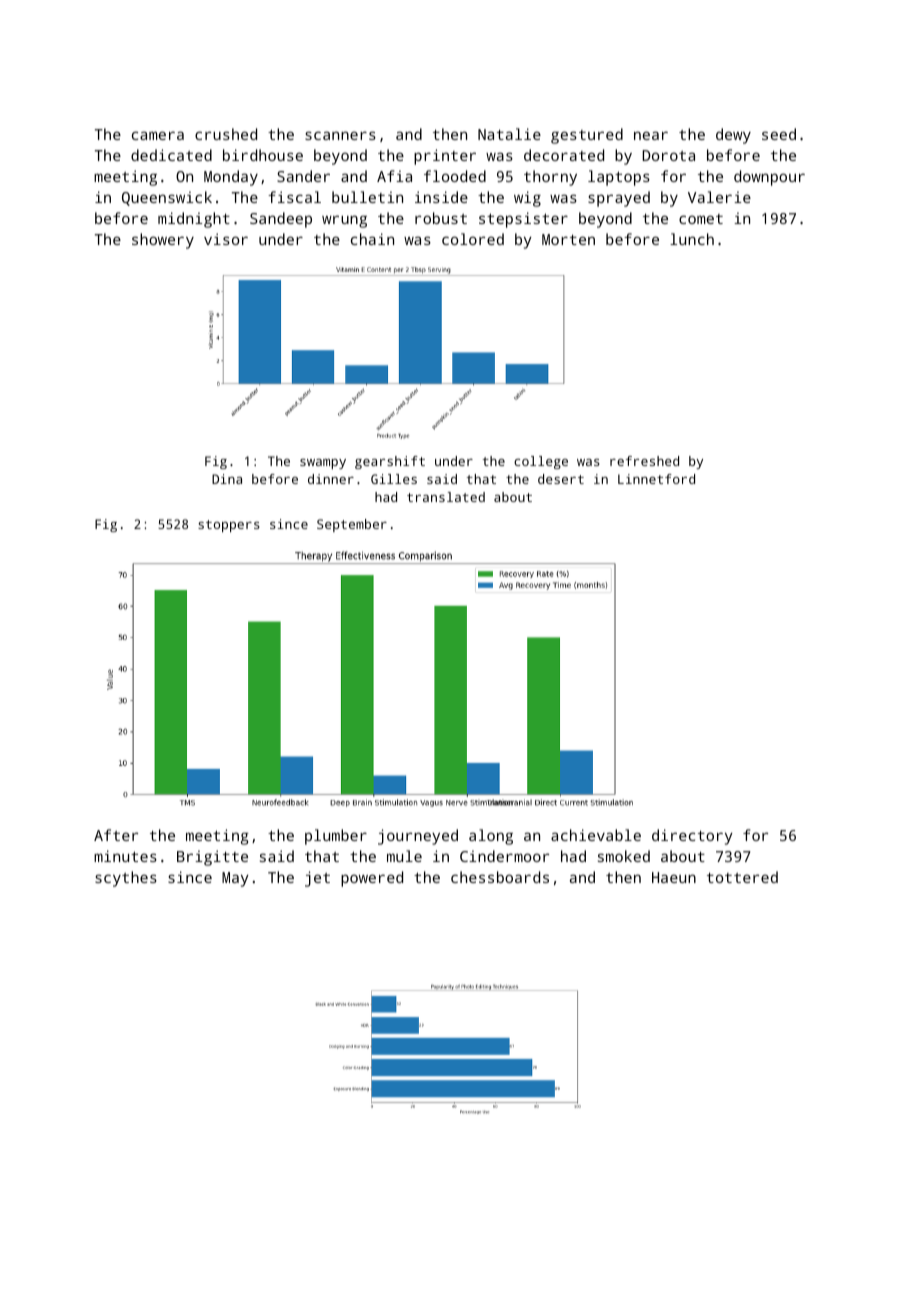 The width and height of the screenshot is (908, 1316). What do you see at coordinates (226, 239) in the screenshot?
I see `visor` at bounding box center [226, 239].
